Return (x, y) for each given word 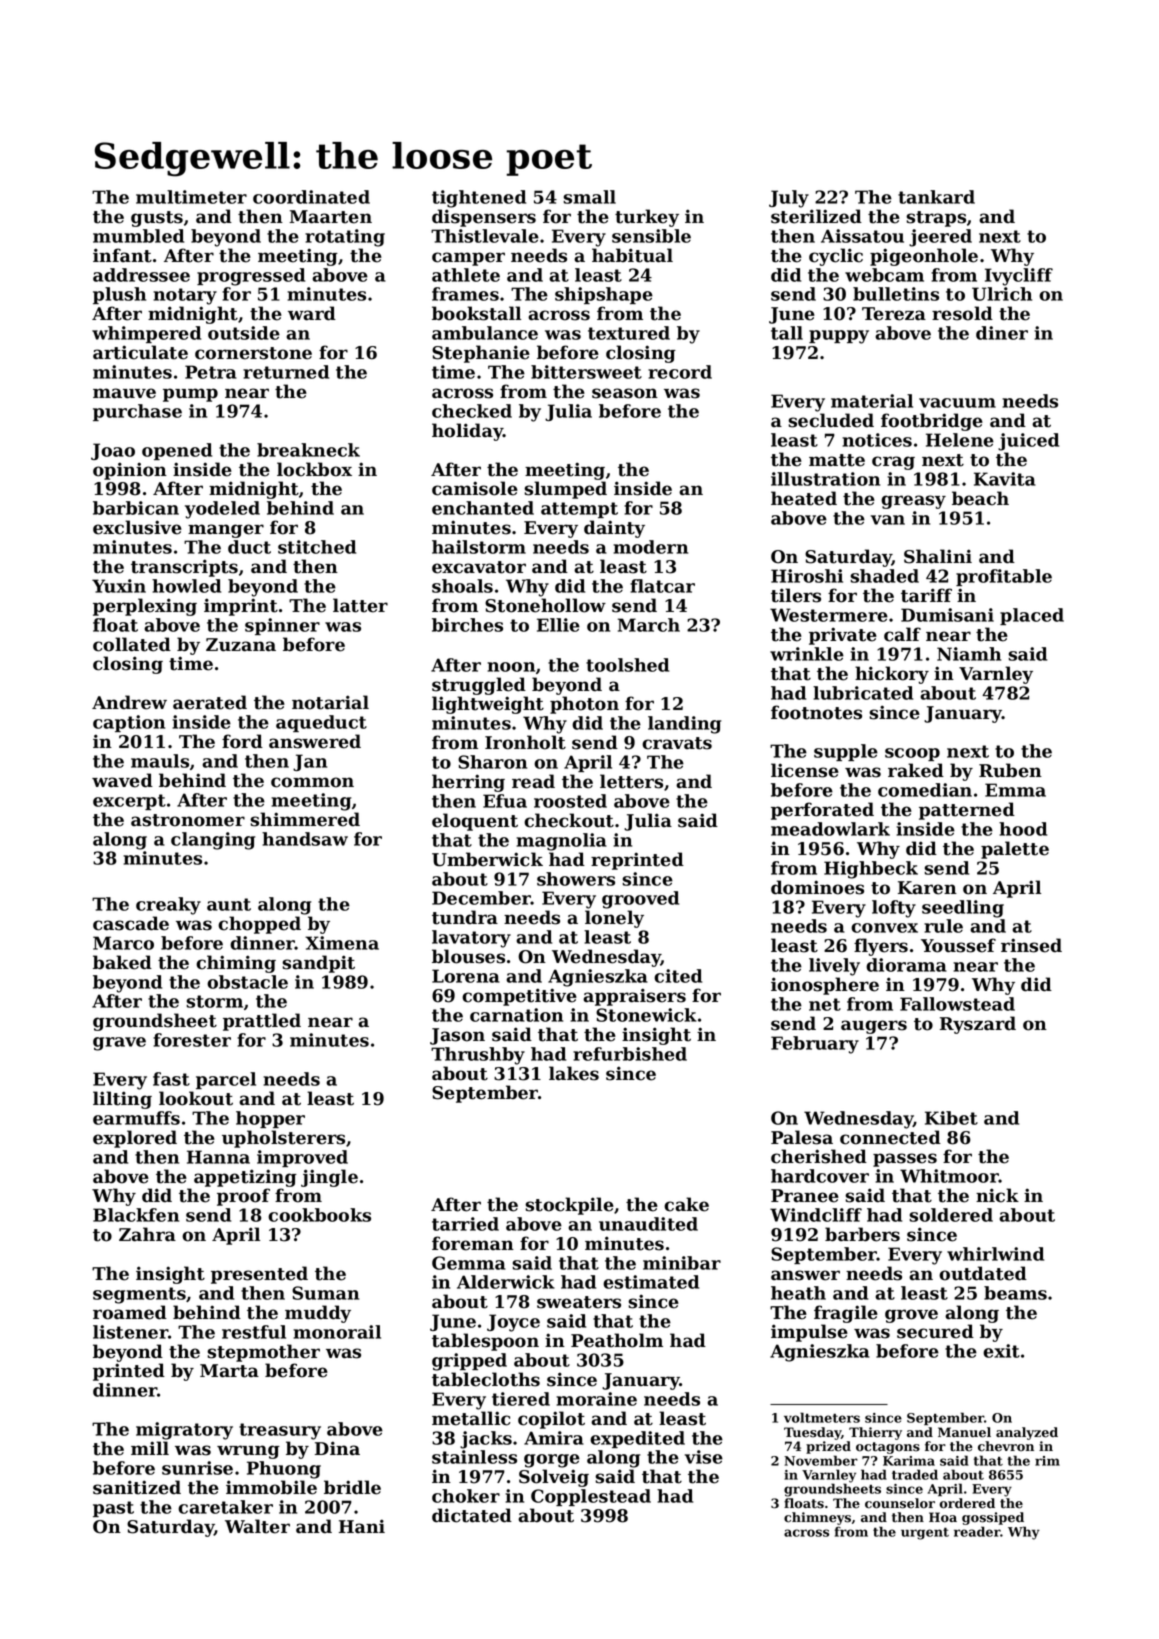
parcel (226, 1080)
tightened (479, 199)
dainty (614, 529)
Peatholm (617, 1340)
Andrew (129, 702)
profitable (1004, 577)
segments (139, 1295)
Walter (257, 1526)
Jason (457, 1036)
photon (584, 705)
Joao (113, 451)
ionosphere (825, 986)
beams (1015, 1293)
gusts (157, 219)
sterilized (816, 216)
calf (902, 634)
